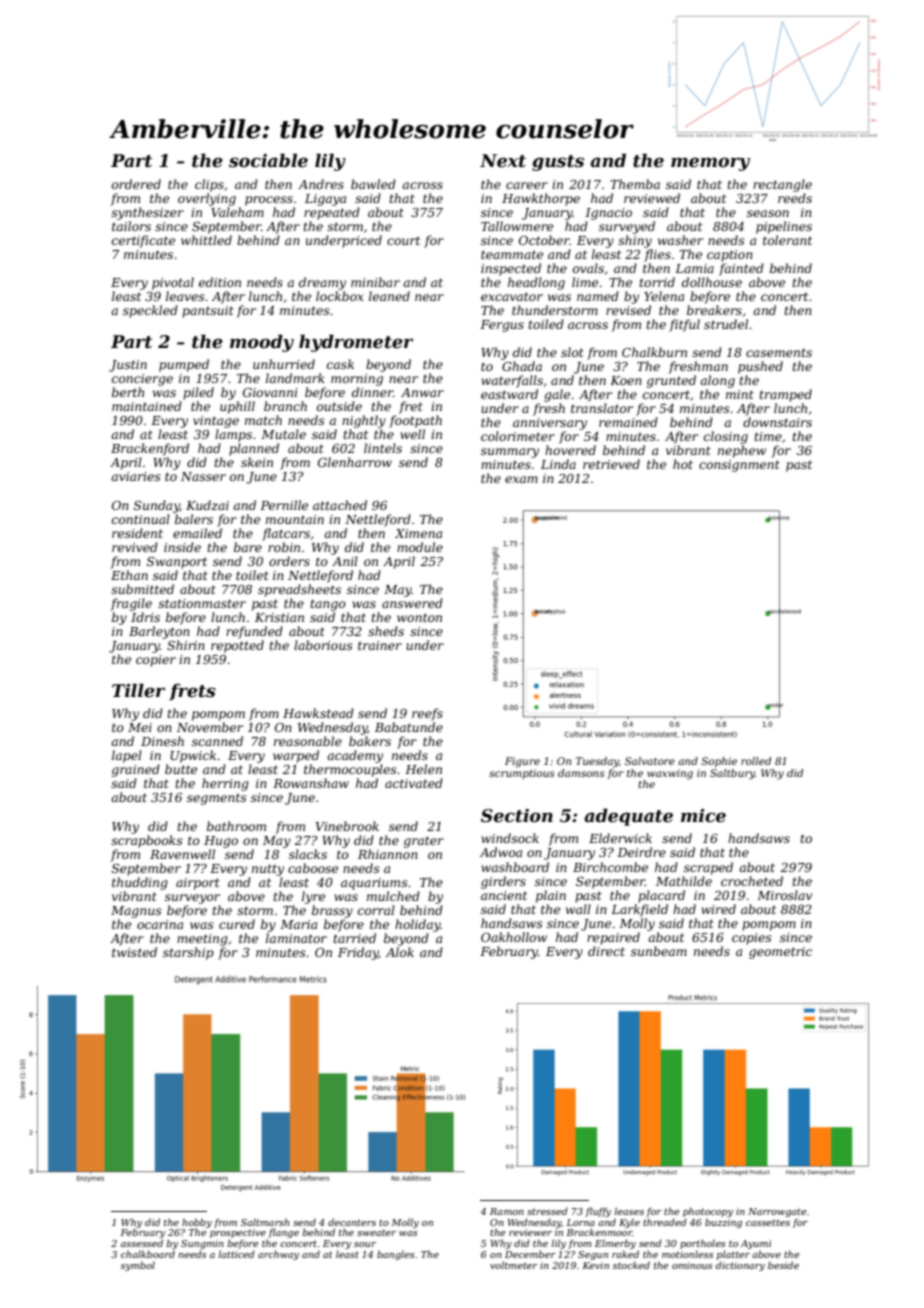 The height and width of the screenshot is (1308, 924). Describe the element at coordinates (147, 841) in the screenshot. I see `scrapbooks` at that location.
